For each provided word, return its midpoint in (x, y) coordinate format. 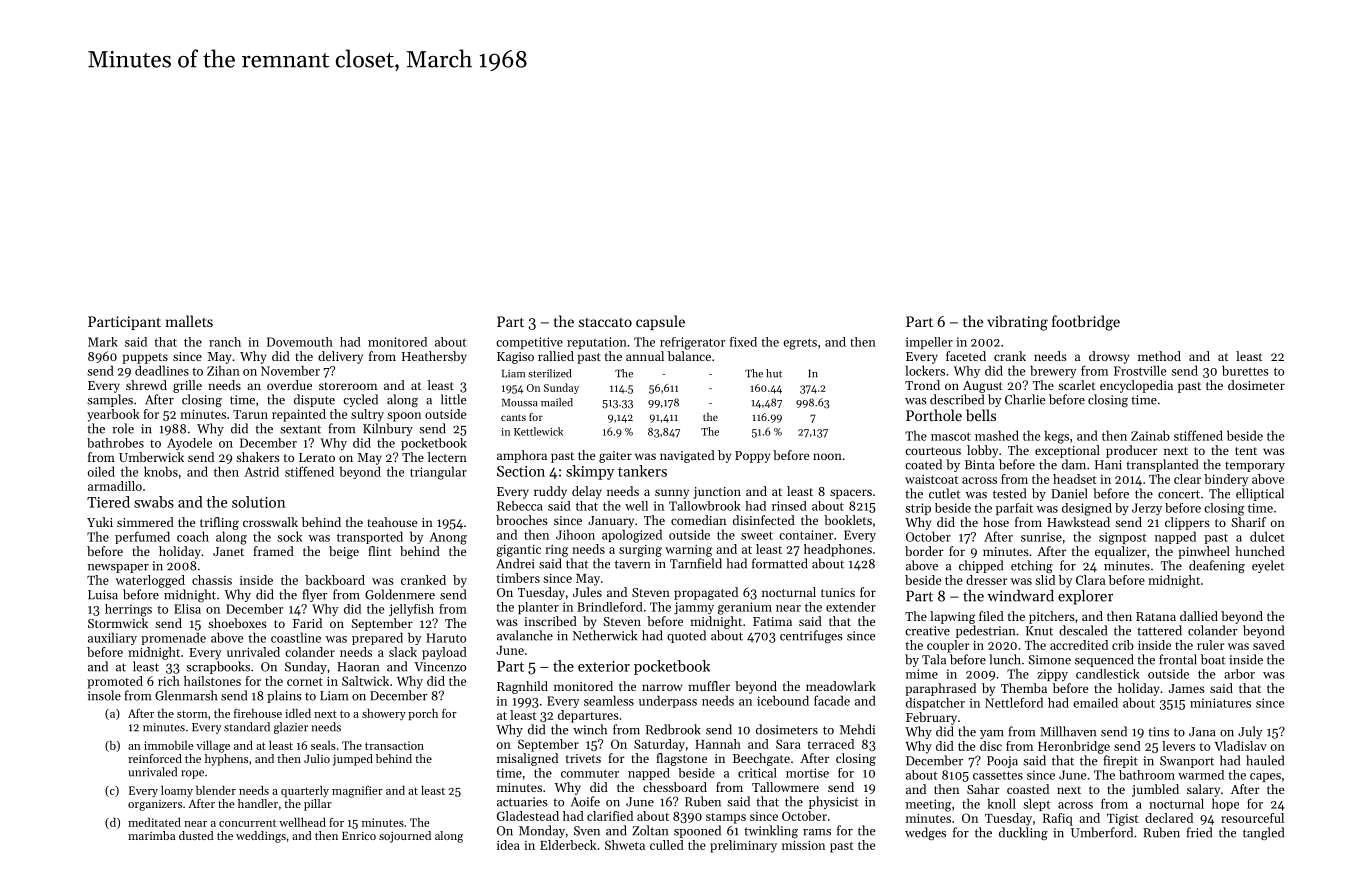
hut (774, 373)
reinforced (155, 758)
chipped (981, 566)
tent (1246, 451)
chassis (212, 580)
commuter (590, 773)
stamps (726, 818)
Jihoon (575, 534)
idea (508, 845)
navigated (687, 456)
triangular (438, 473)
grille (187, 386)
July (1250, 732)
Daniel (1069, 493)
